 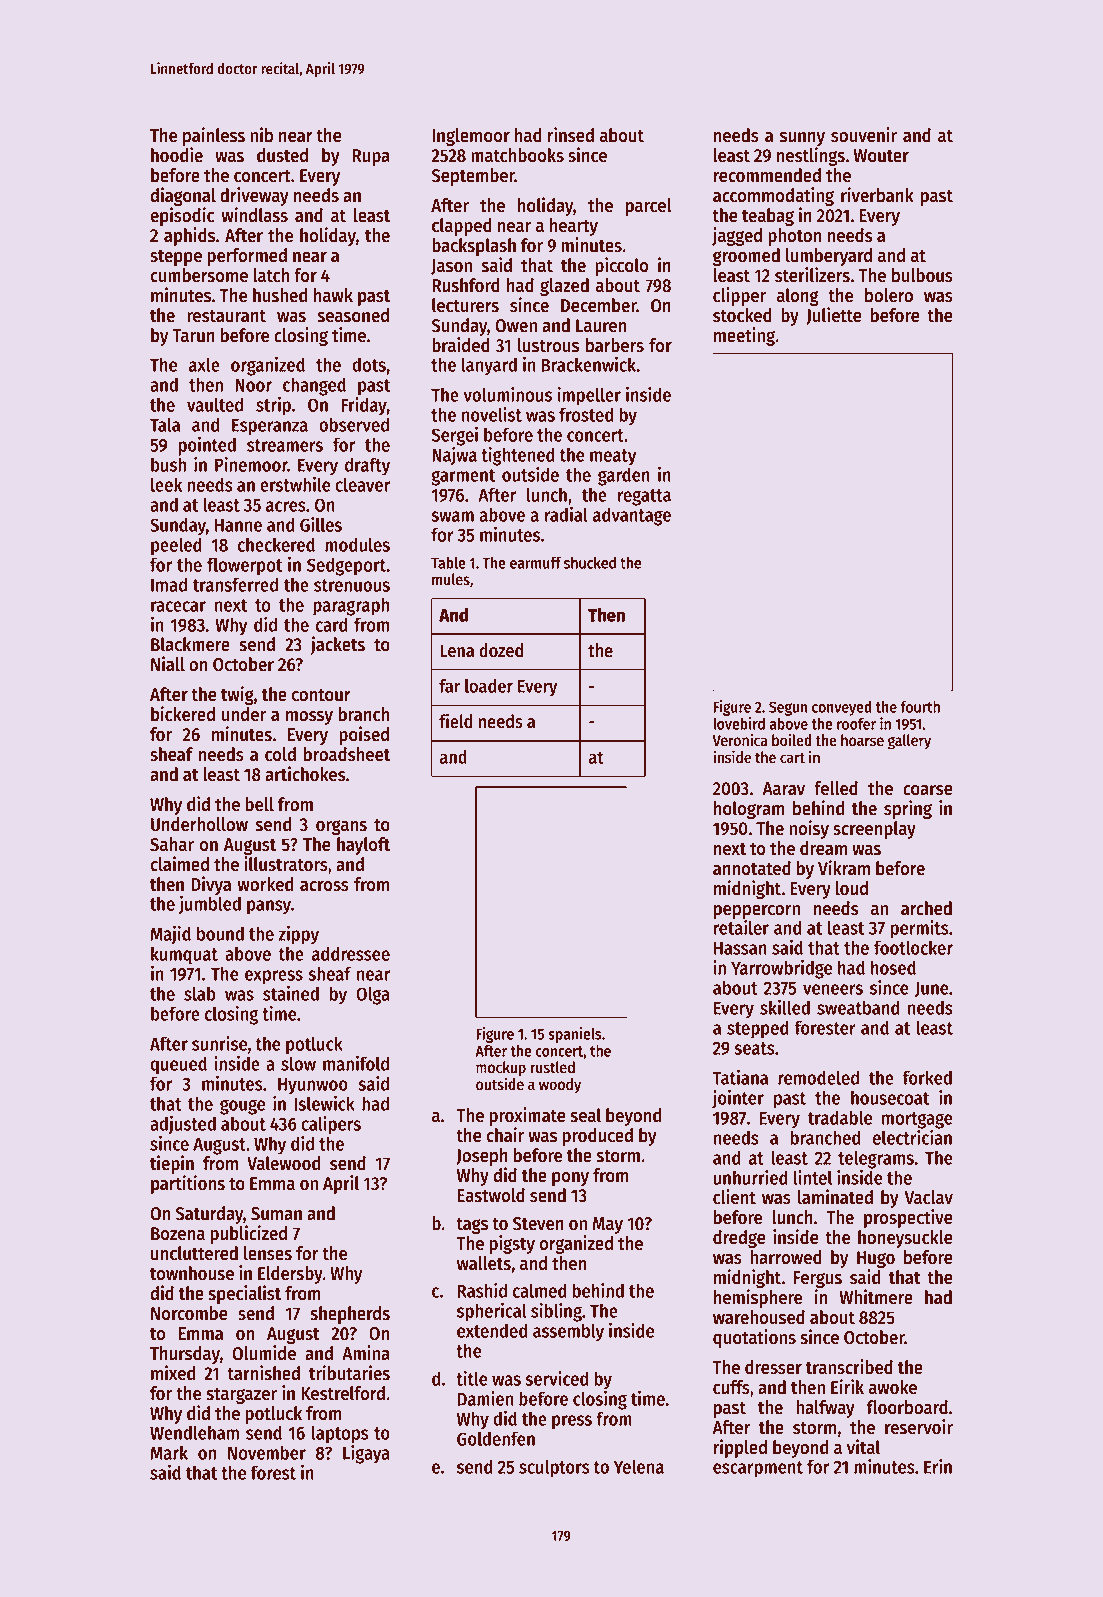 What do you see at coordinates (173, 1373) in the image?
I see `mixed` at bounding box center [173, 1373].
